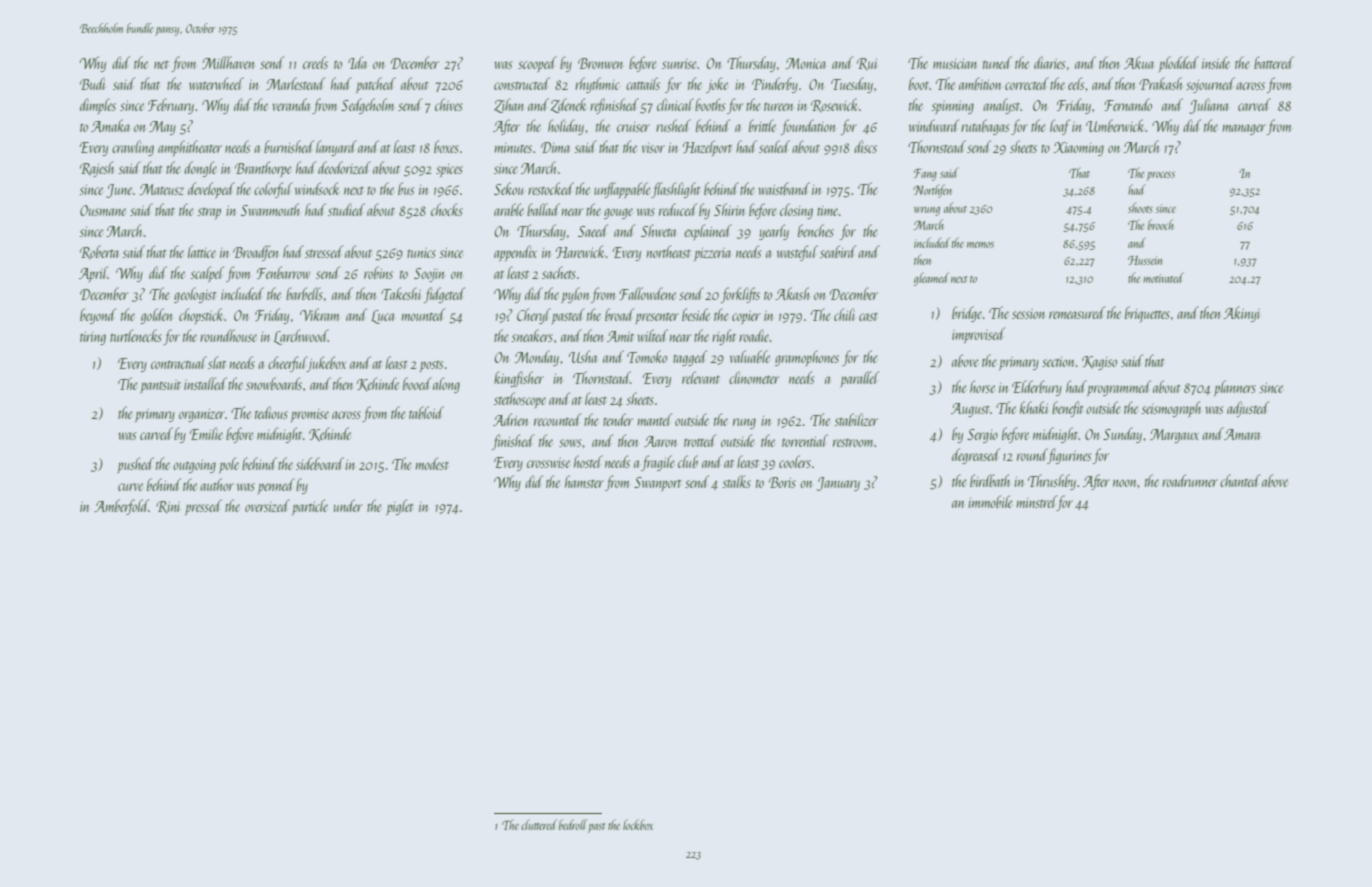 This document has width=1372, height=887. Describe the element at coordinates (310, 507) in the document. I see `particle` at that location.
